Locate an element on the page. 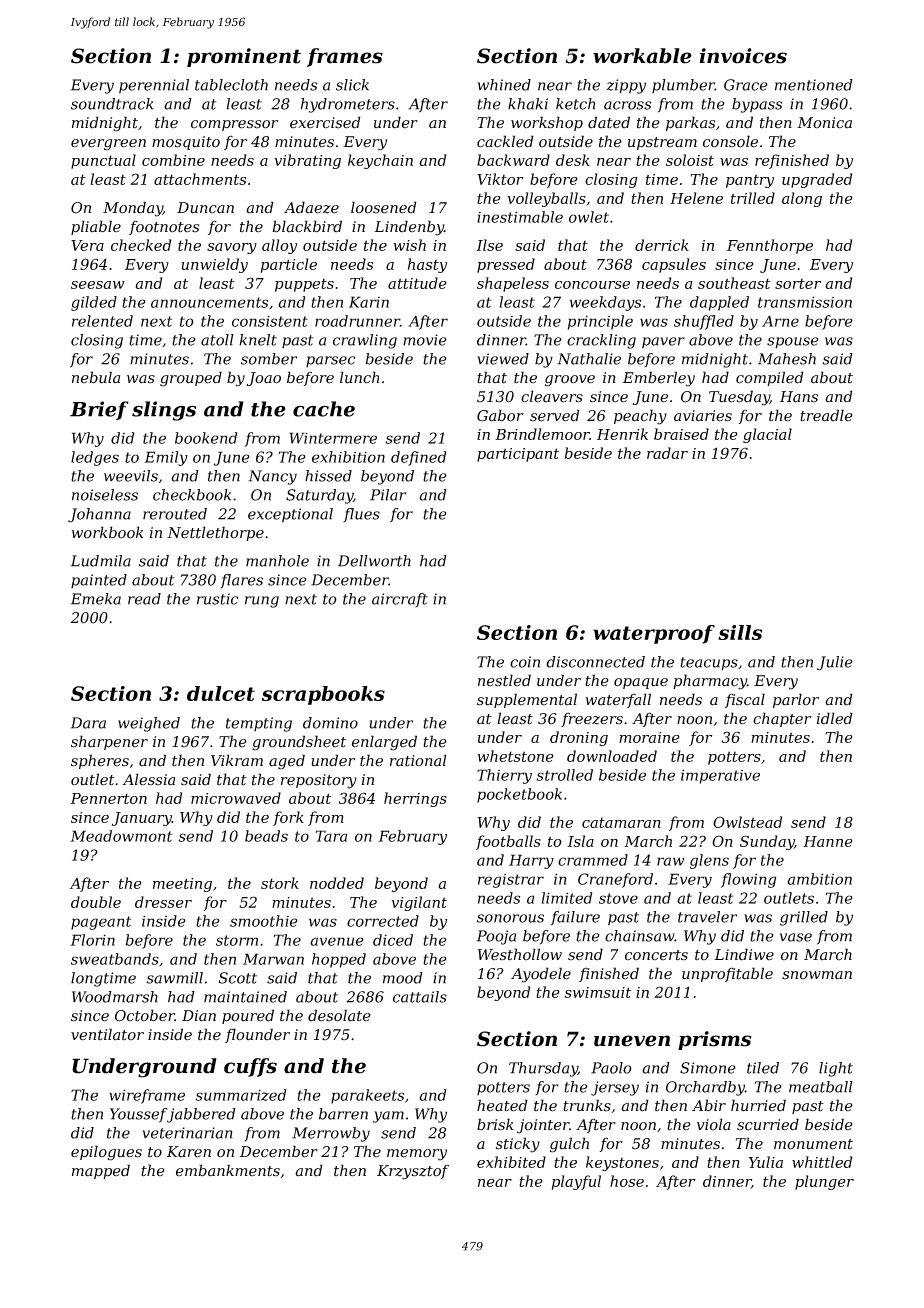 Image resolution: width=924 pixels, height=1308 pixels. perennial is located at coordinates (154, 86).
